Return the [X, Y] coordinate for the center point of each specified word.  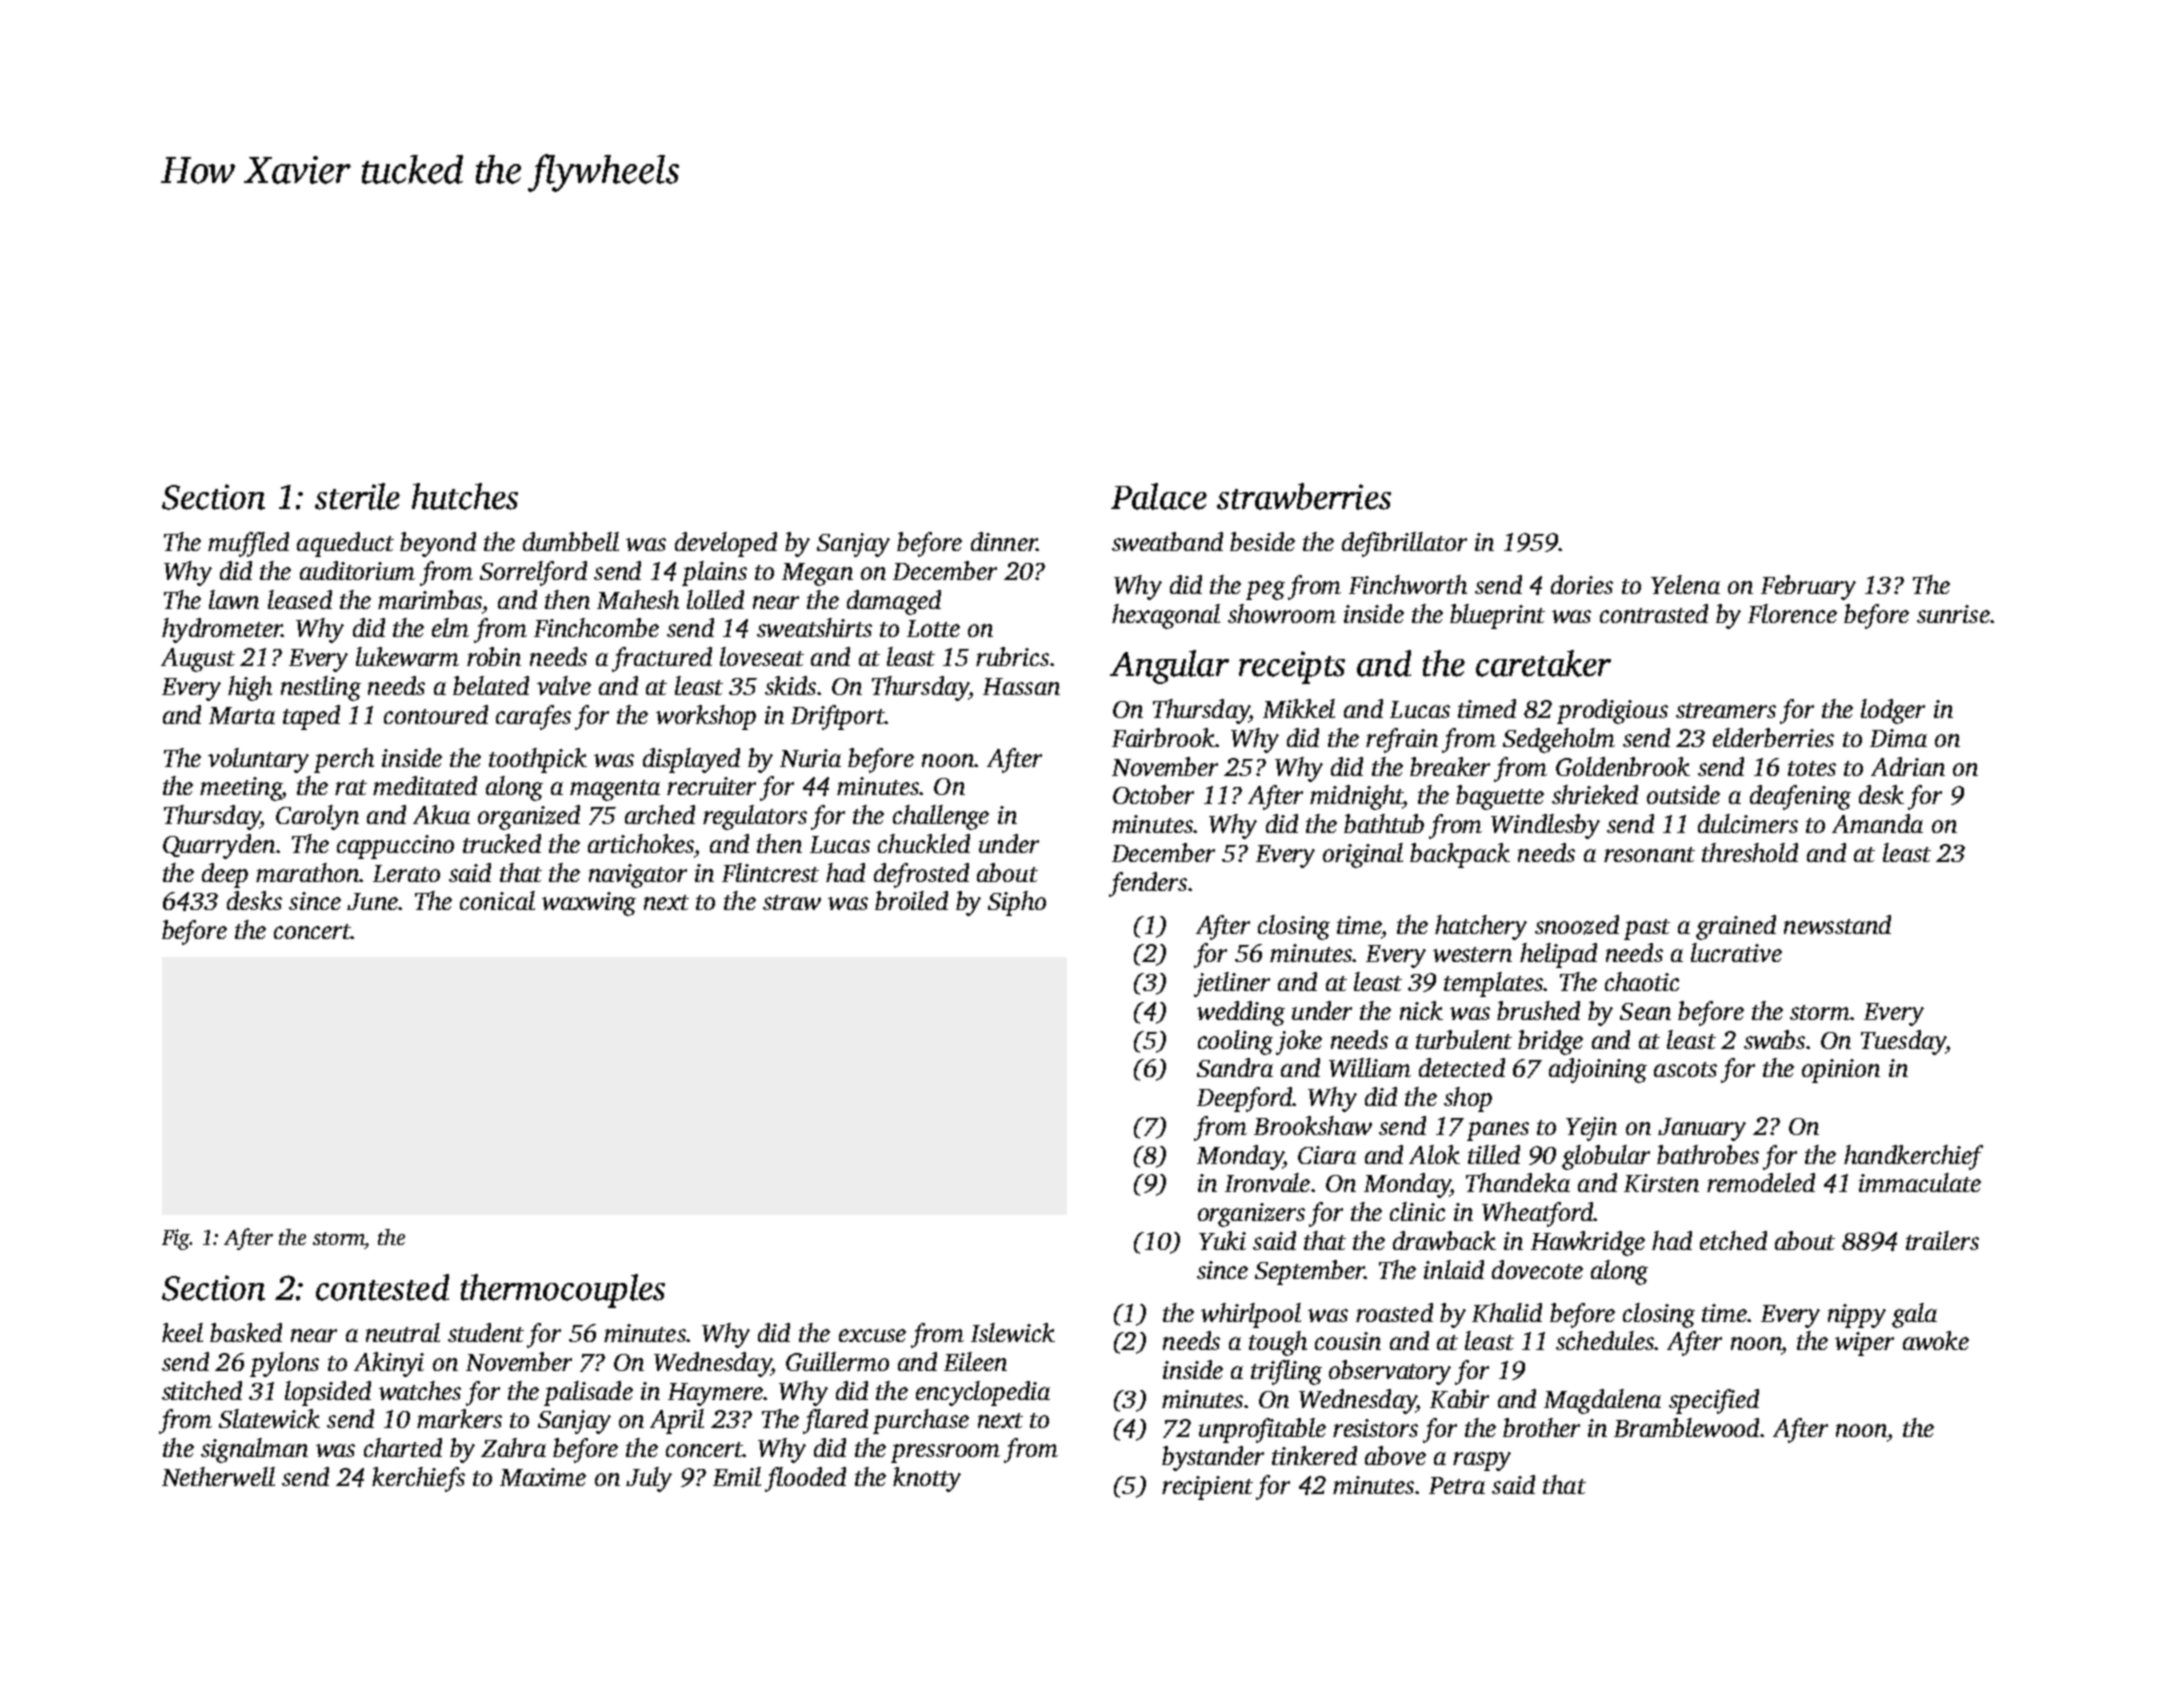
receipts [1292, 667]
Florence [1792, 613]
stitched [202, 1390]
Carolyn [317, 817]
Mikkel [1299, 708]
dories [1582, 584]
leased [300, 599]
